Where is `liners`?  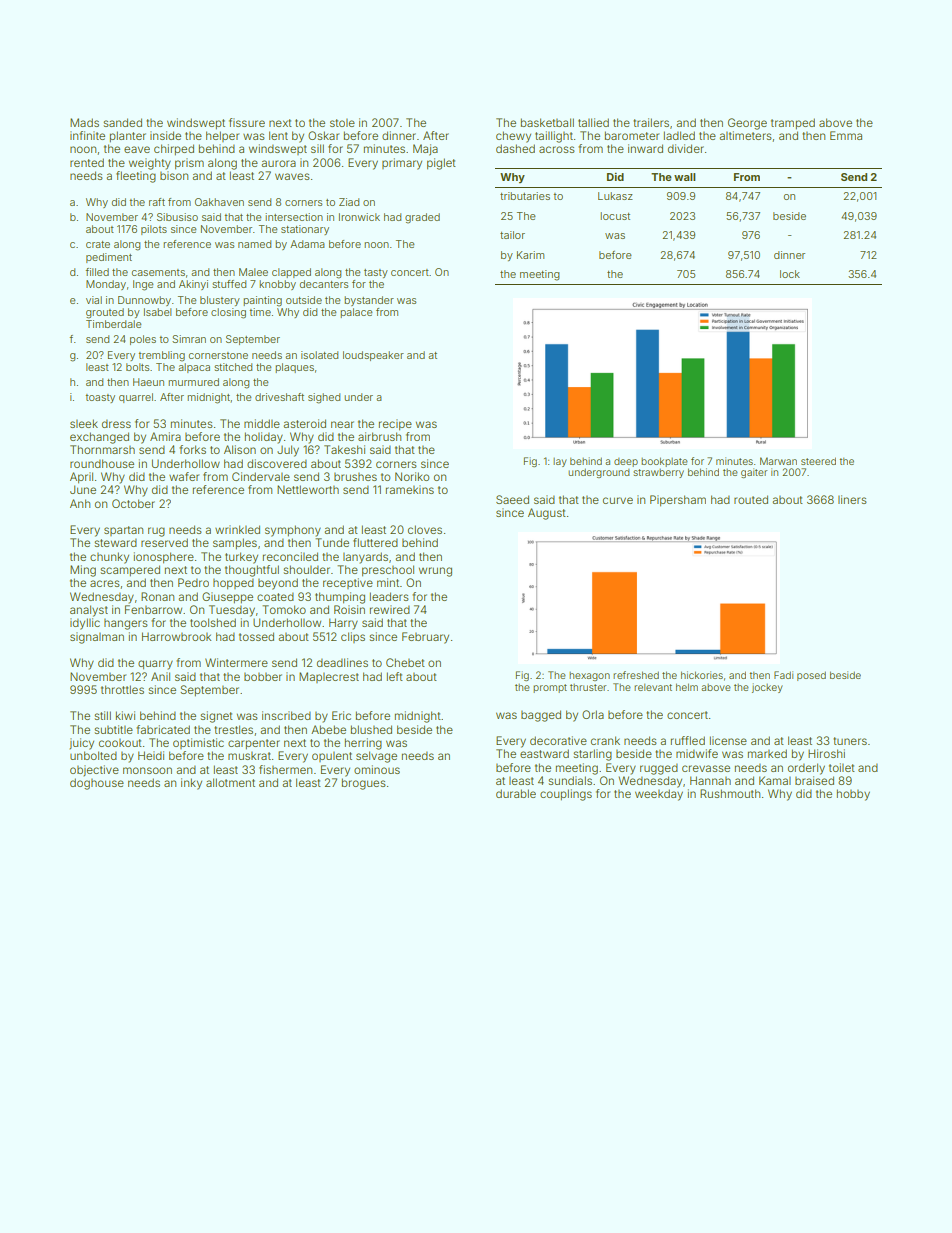
liners is located at coordinates (852, 499).
